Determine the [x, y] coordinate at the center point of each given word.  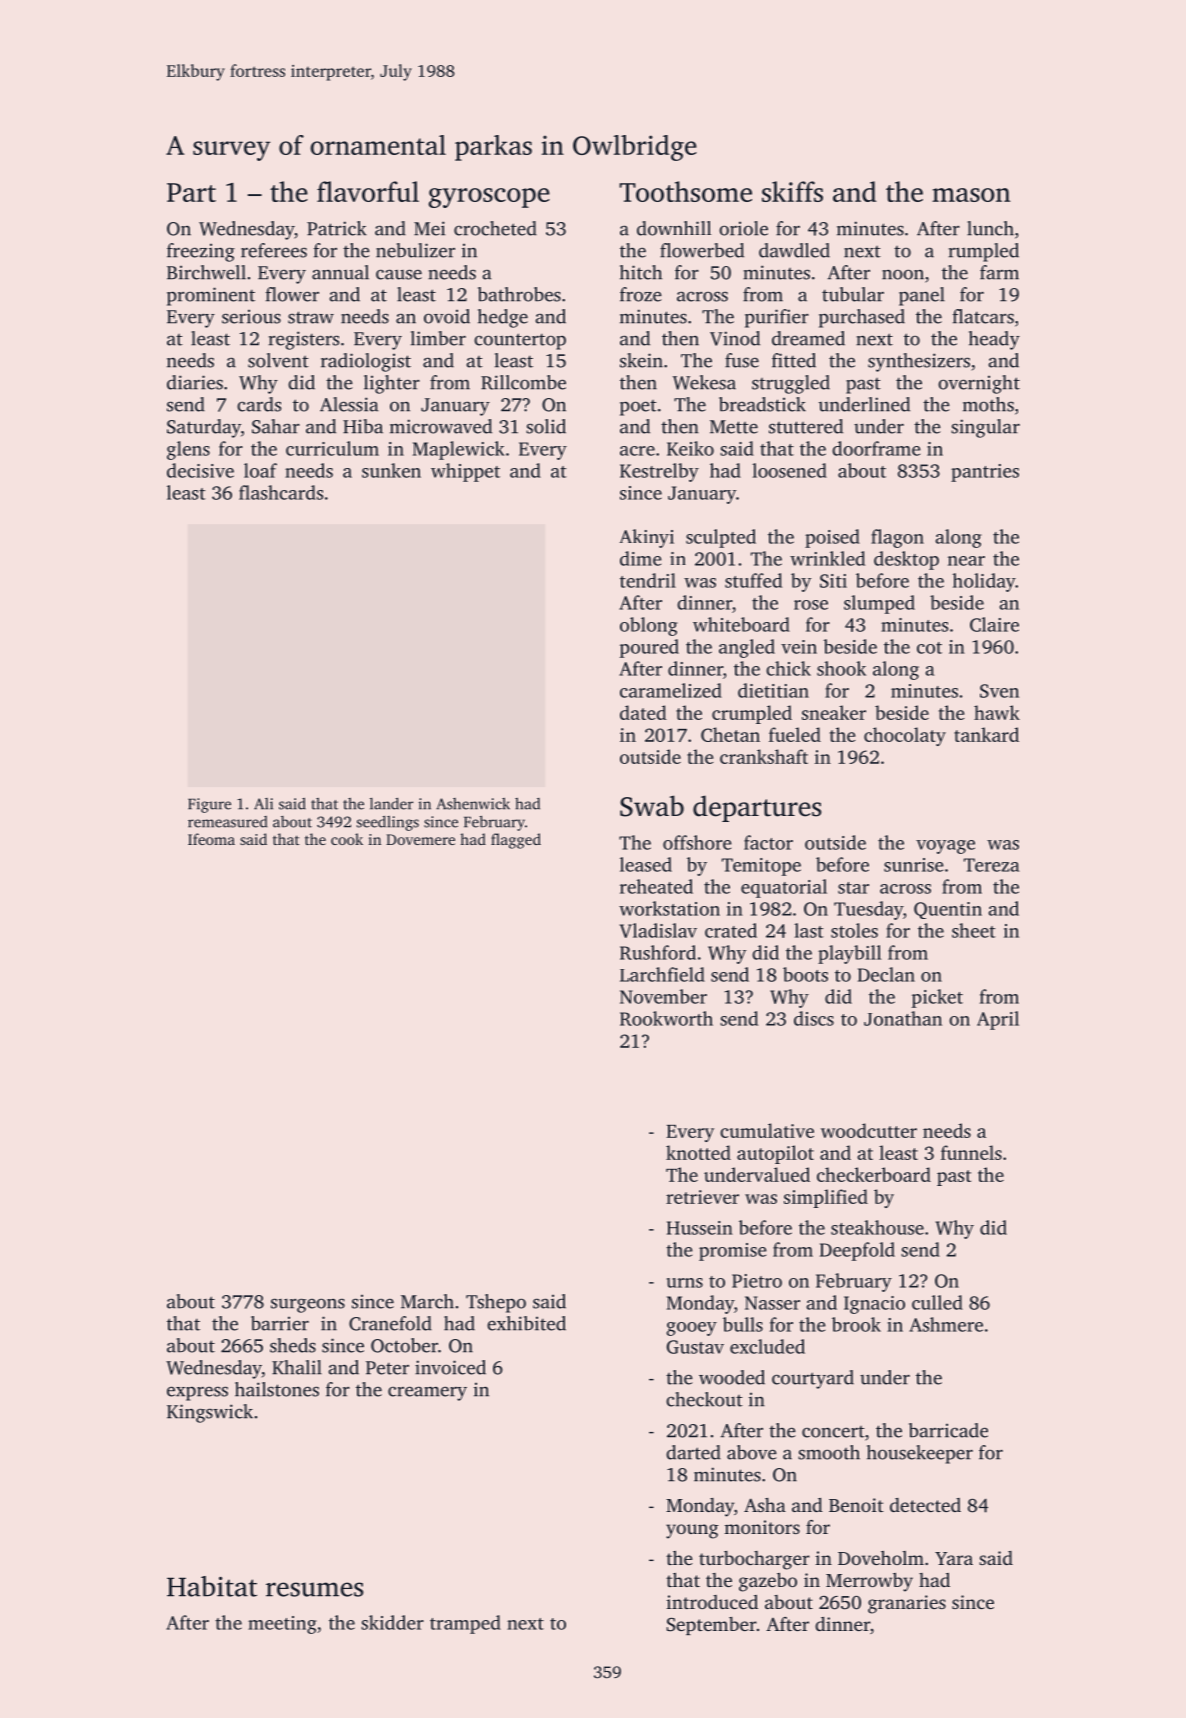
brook [856, 1324]
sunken [391, 470]
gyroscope [489, 198]
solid [546, 426]
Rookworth [666, 1018]
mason [971, 195]
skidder [392, 1622]
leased [646, 864]
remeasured [228, 822]
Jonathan [903, 1018]
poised [832, 538]
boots [805, 974]
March [427, 1301]
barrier [280, 1323]
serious [251, 316]
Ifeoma [211, 839]
